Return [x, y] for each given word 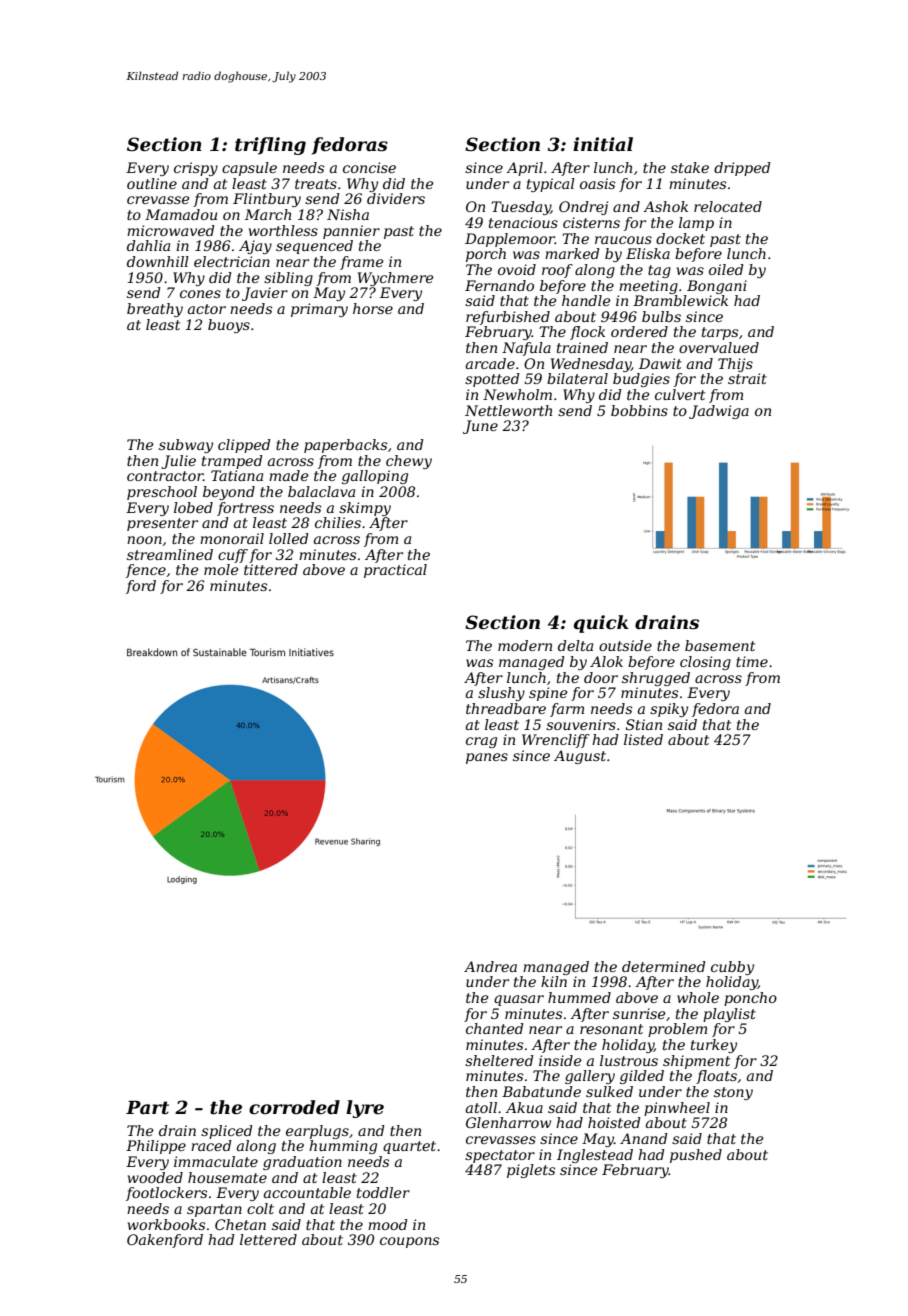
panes [487, 758]
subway [186, 446]
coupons [409, 1242]
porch [486, 255]
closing [705, 663]
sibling [288, 279]
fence [146, 571]
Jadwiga [719, 412]
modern [525, 645]
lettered [268, 1239]
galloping [375, 477]
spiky [669, 710]
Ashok [665, 206]
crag [481, 742]
